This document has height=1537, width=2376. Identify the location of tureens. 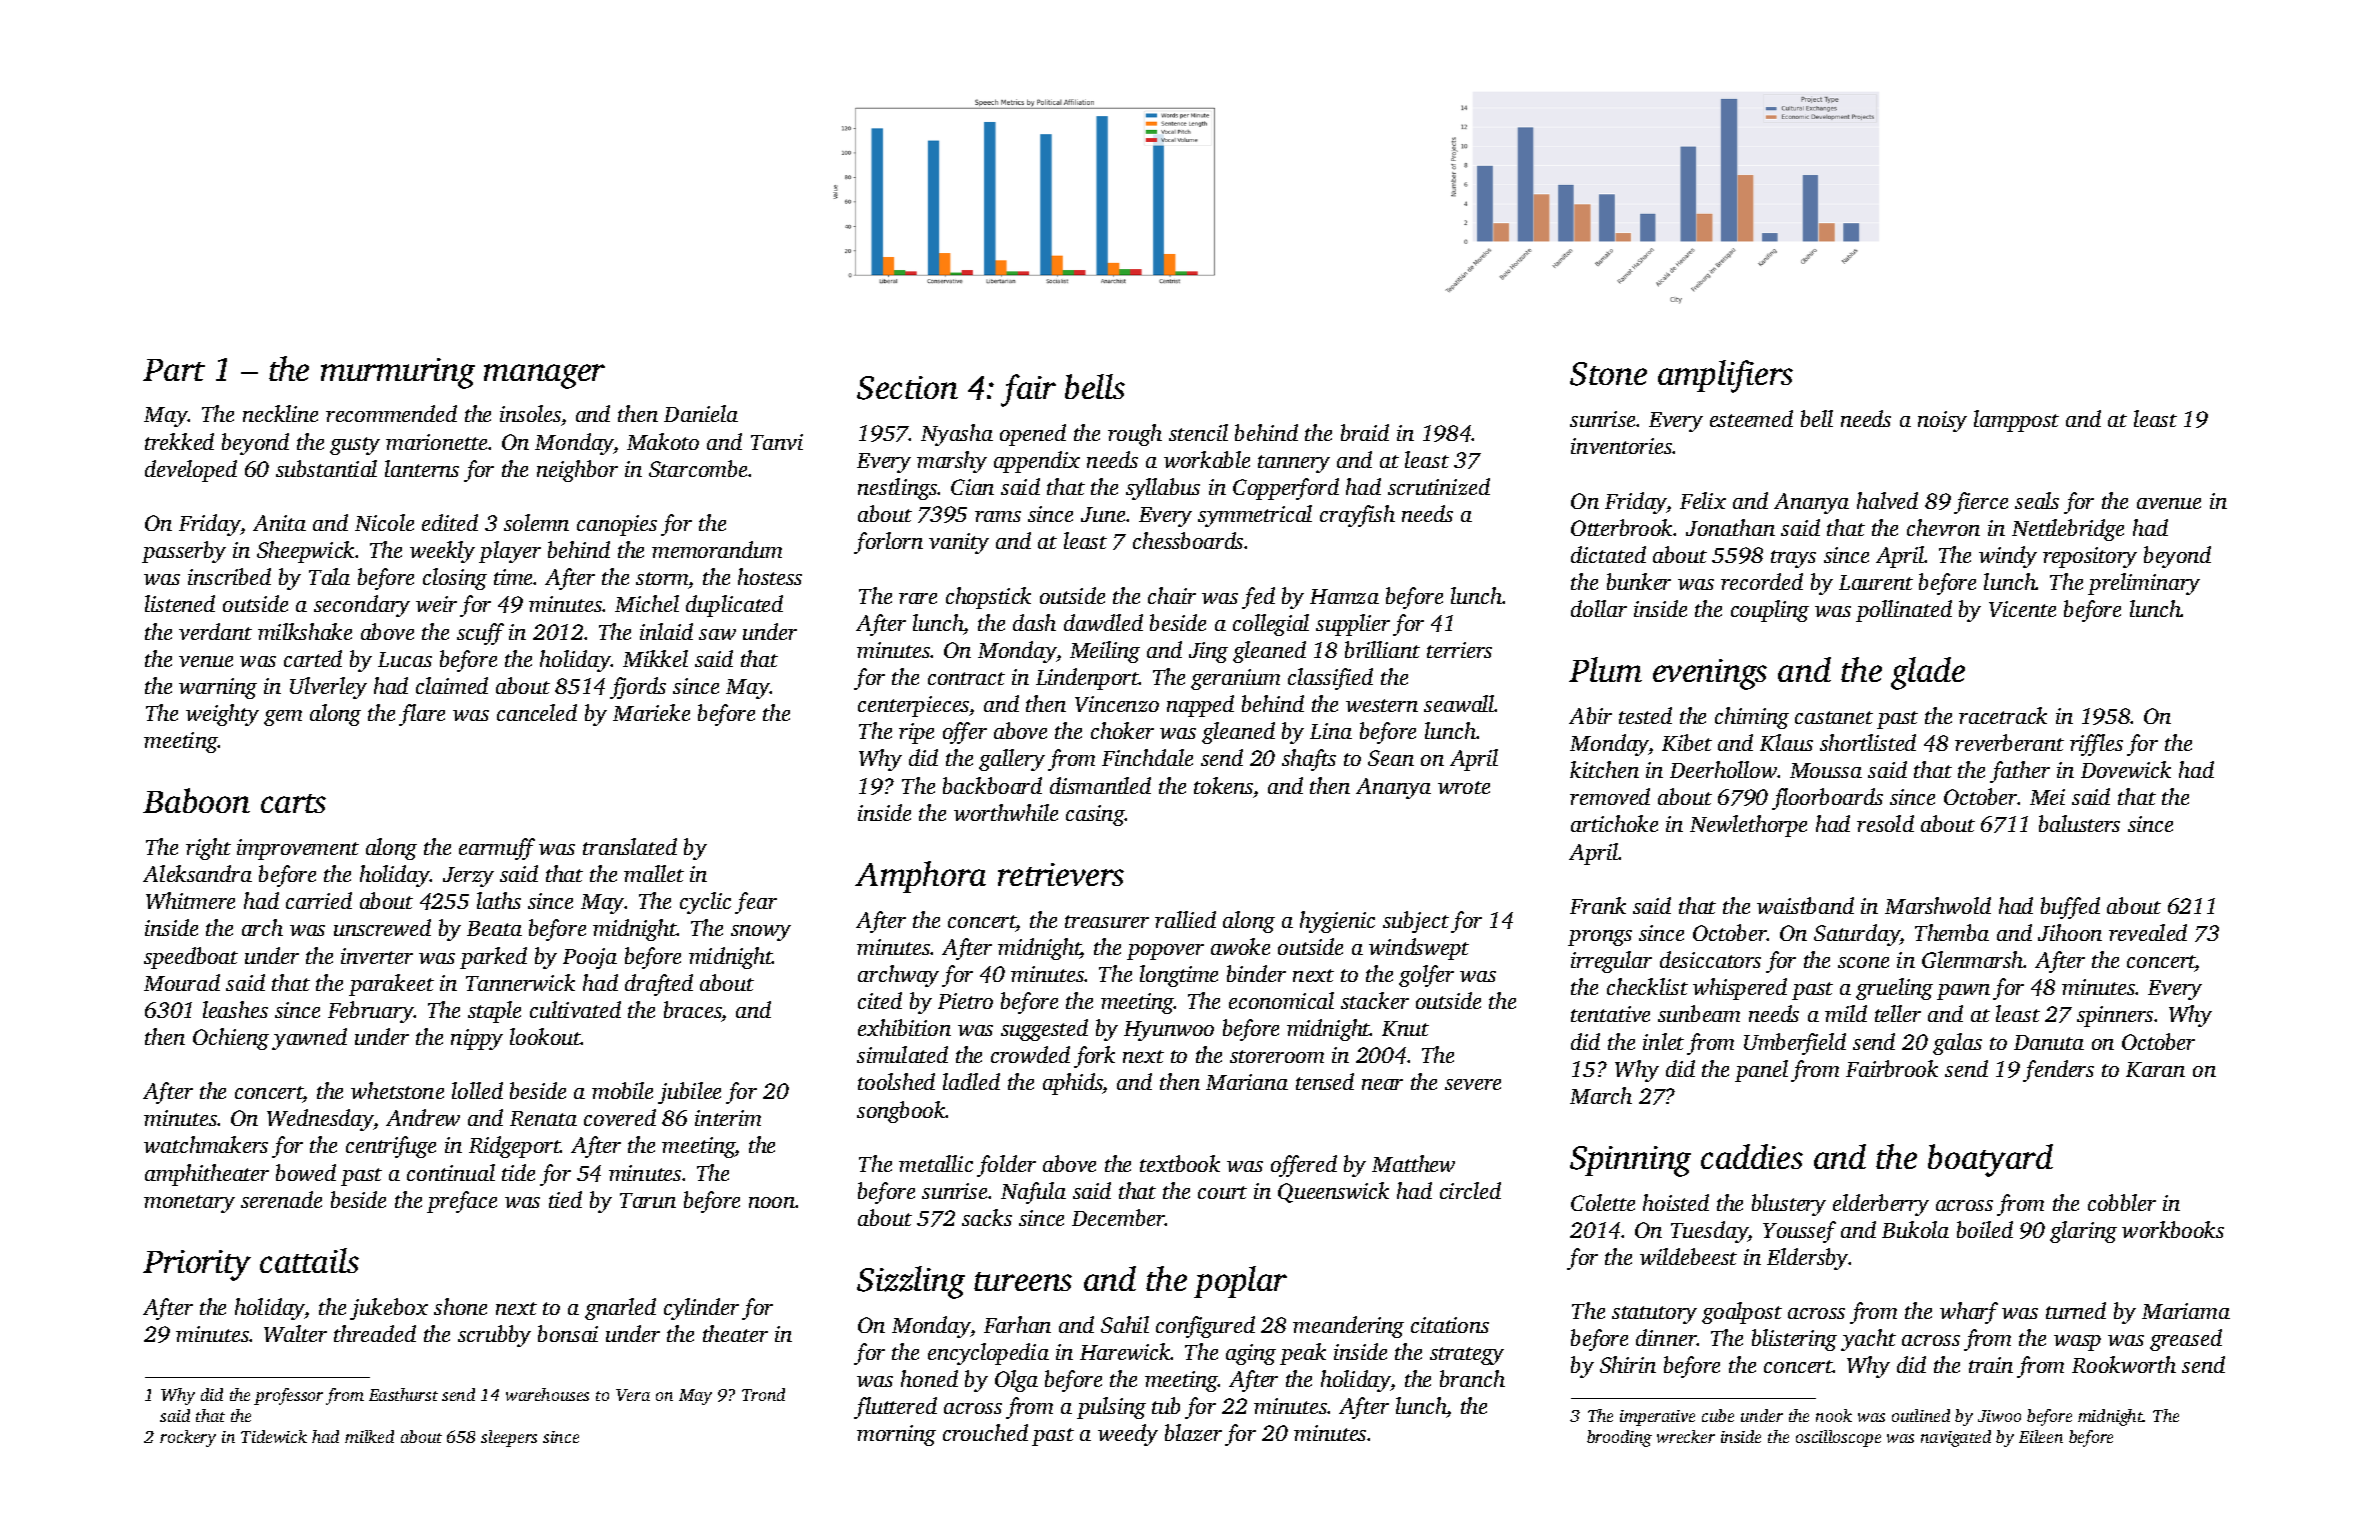
(1023, 1281).
